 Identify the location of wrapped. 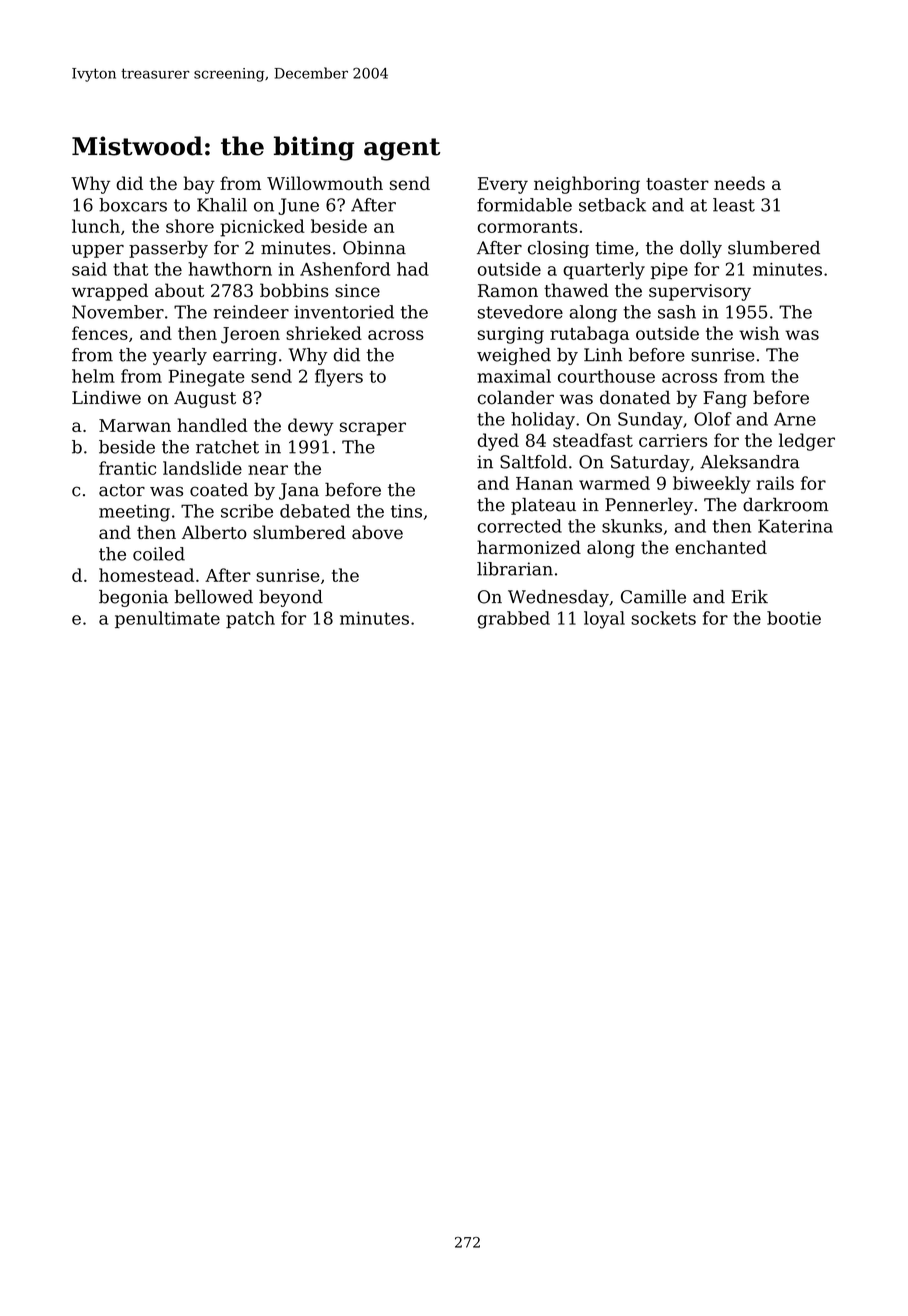
(110, 292).
